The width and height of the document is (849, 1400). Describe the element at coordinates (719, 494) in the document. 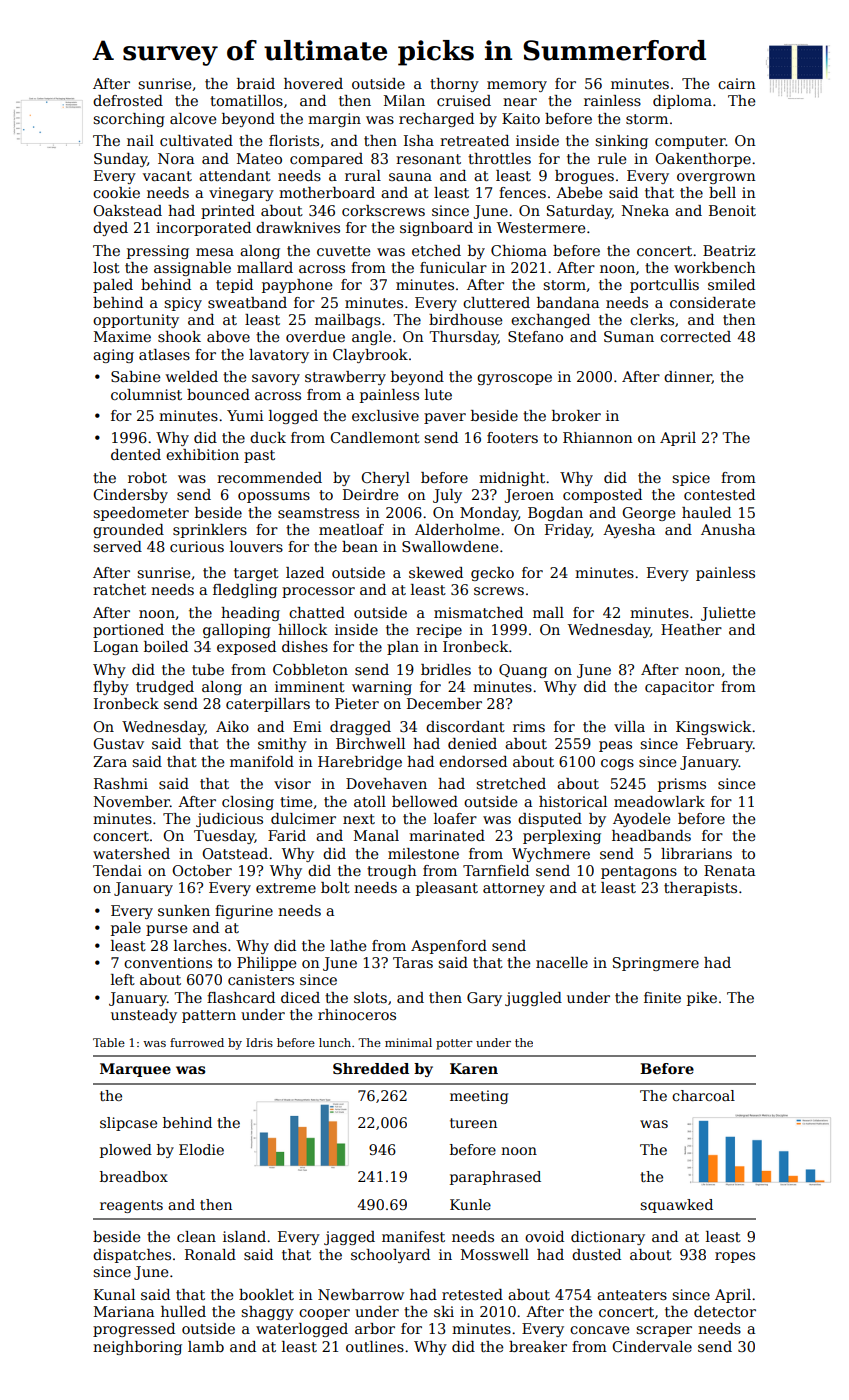

I see `contested` at that location.
